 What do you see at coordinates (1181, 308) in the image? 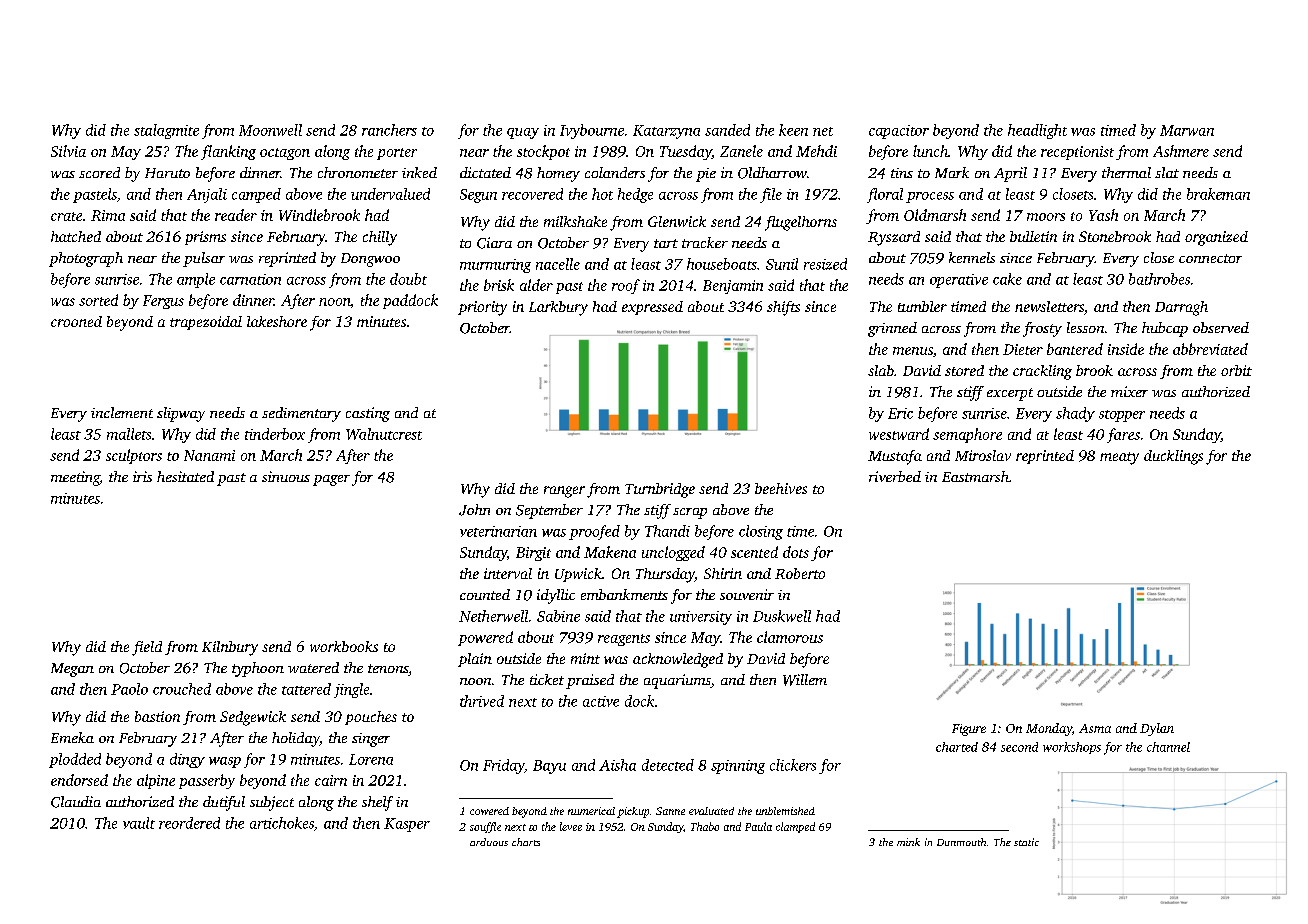
I see `Darragh` at bounding box center [1181, 308].
